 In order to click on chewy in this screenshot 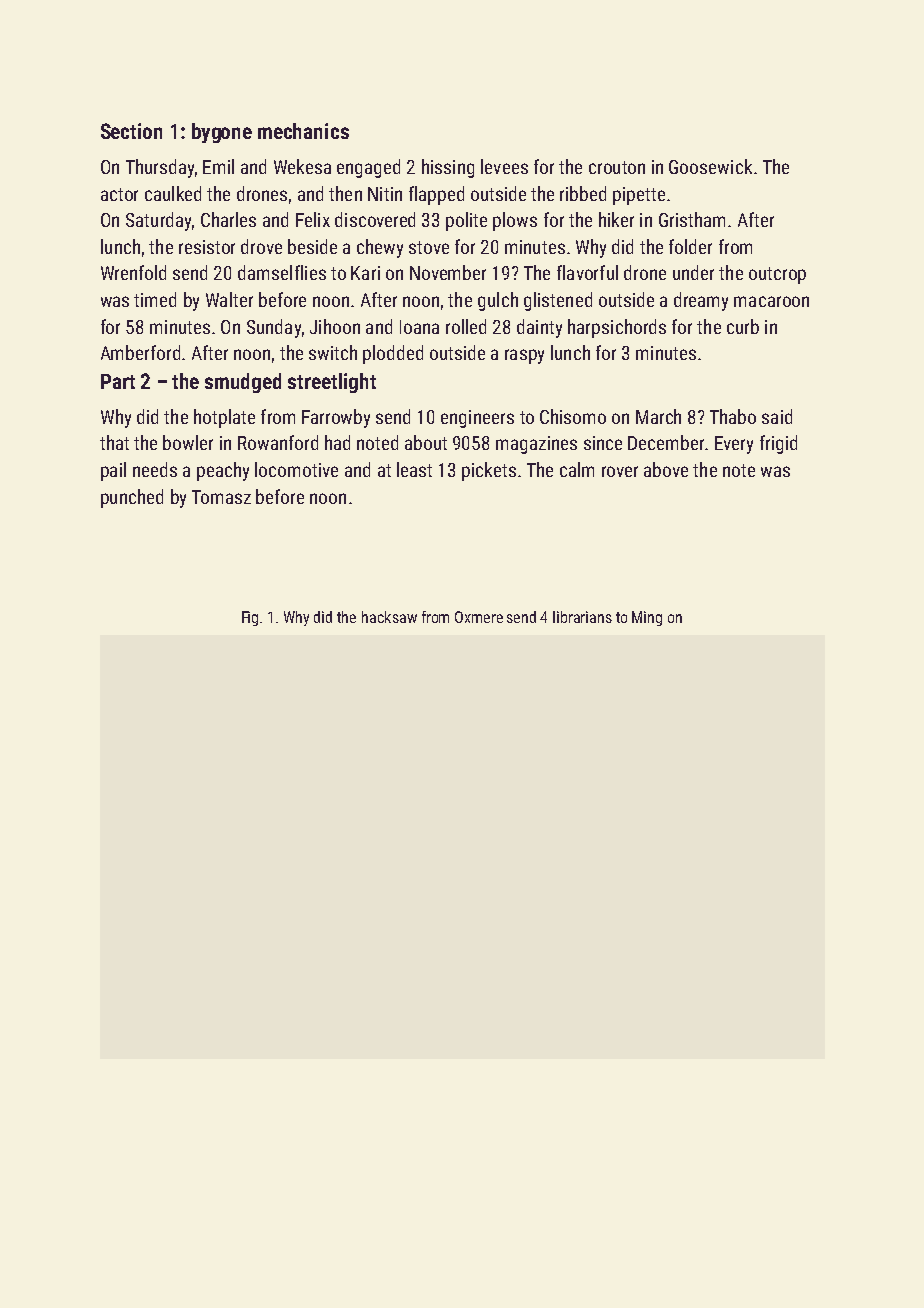, I will do `click(380, 248)`.
